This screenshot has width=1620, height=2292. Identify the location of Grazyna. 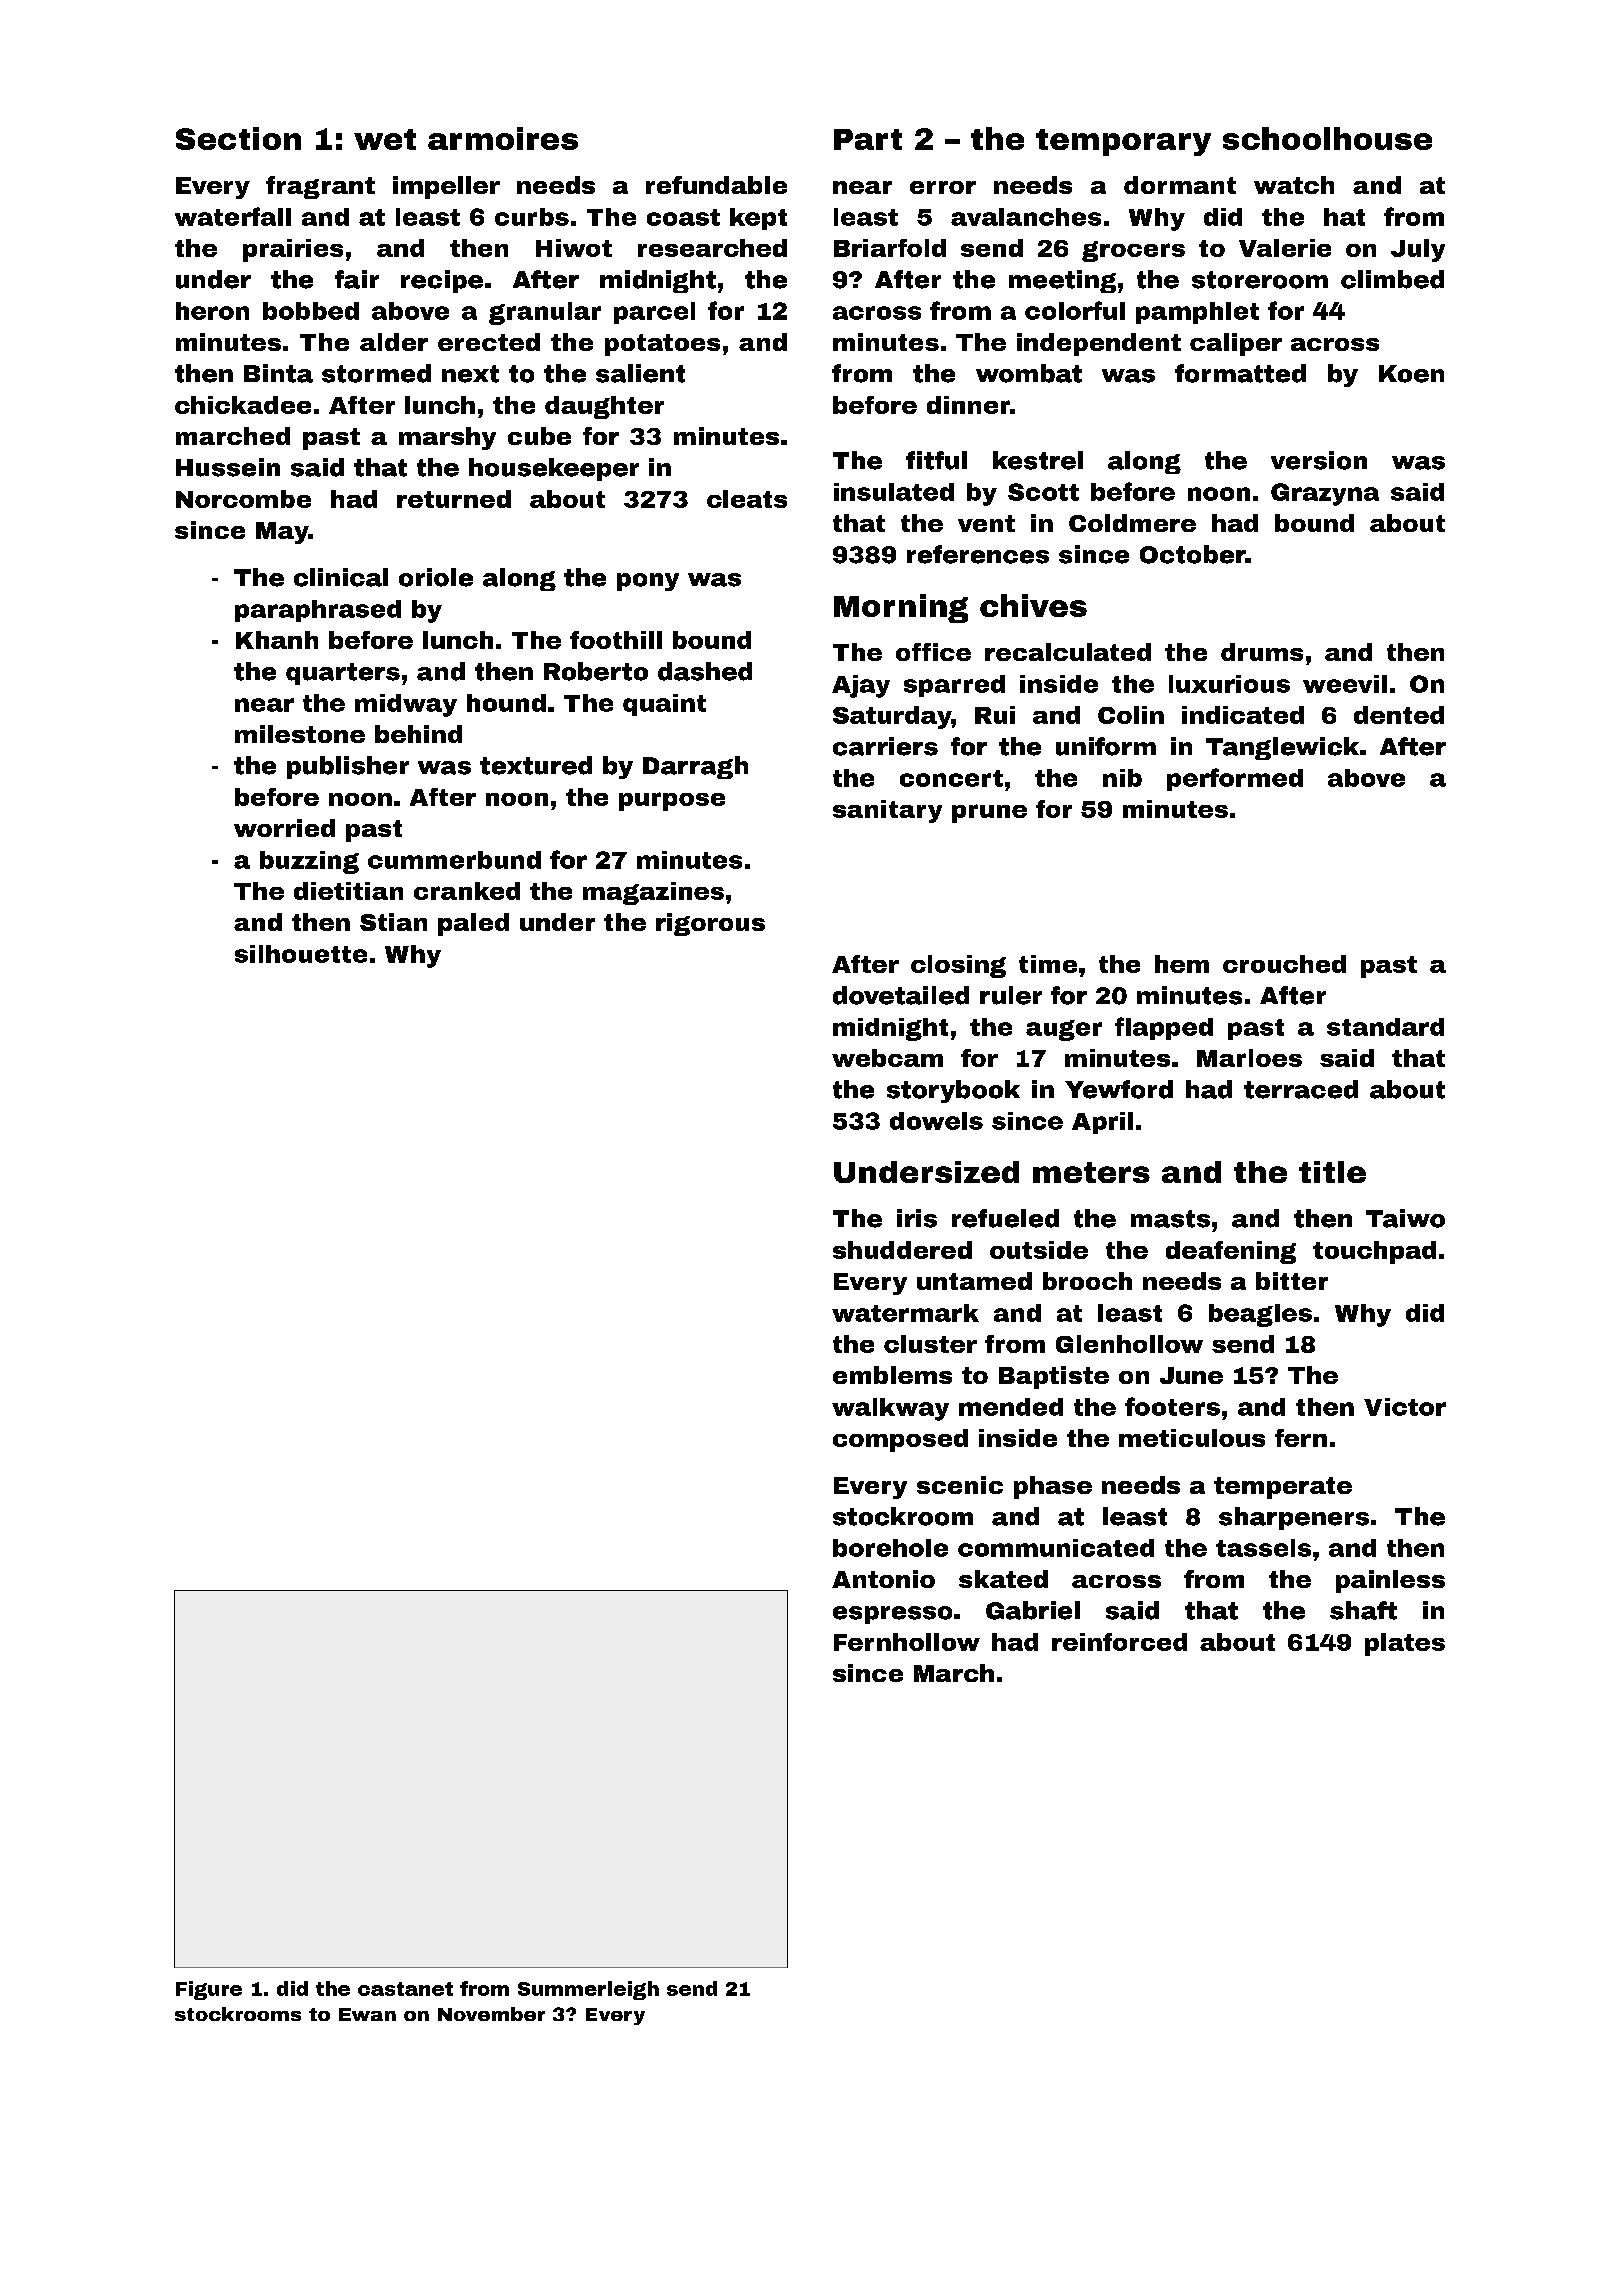
(1325, 494).
